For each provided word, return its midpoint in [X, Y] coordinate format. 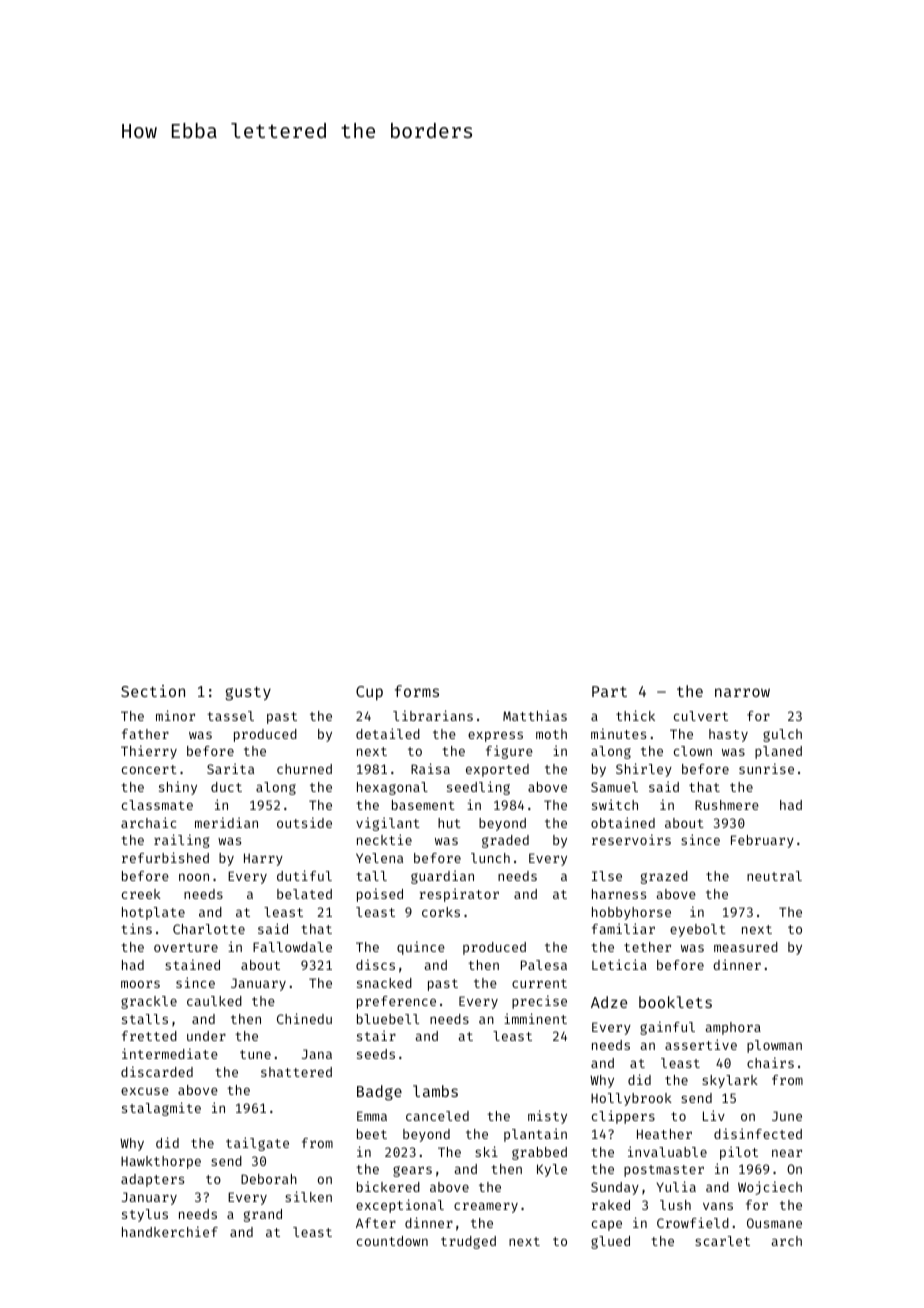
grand [263, 1215]
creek [141, 894]
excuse [145, 1091]
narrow [742, 692]
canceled [437, 1116]
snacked [384, 983]
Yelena [379, 858]
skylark [730, 1081]
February [762, 841]
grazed [664, 877]
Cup [369, 693]
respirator [459, 895]
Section [153, 691]
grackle [149, 1002]
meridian [226, 822]
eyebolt [698, 930]
